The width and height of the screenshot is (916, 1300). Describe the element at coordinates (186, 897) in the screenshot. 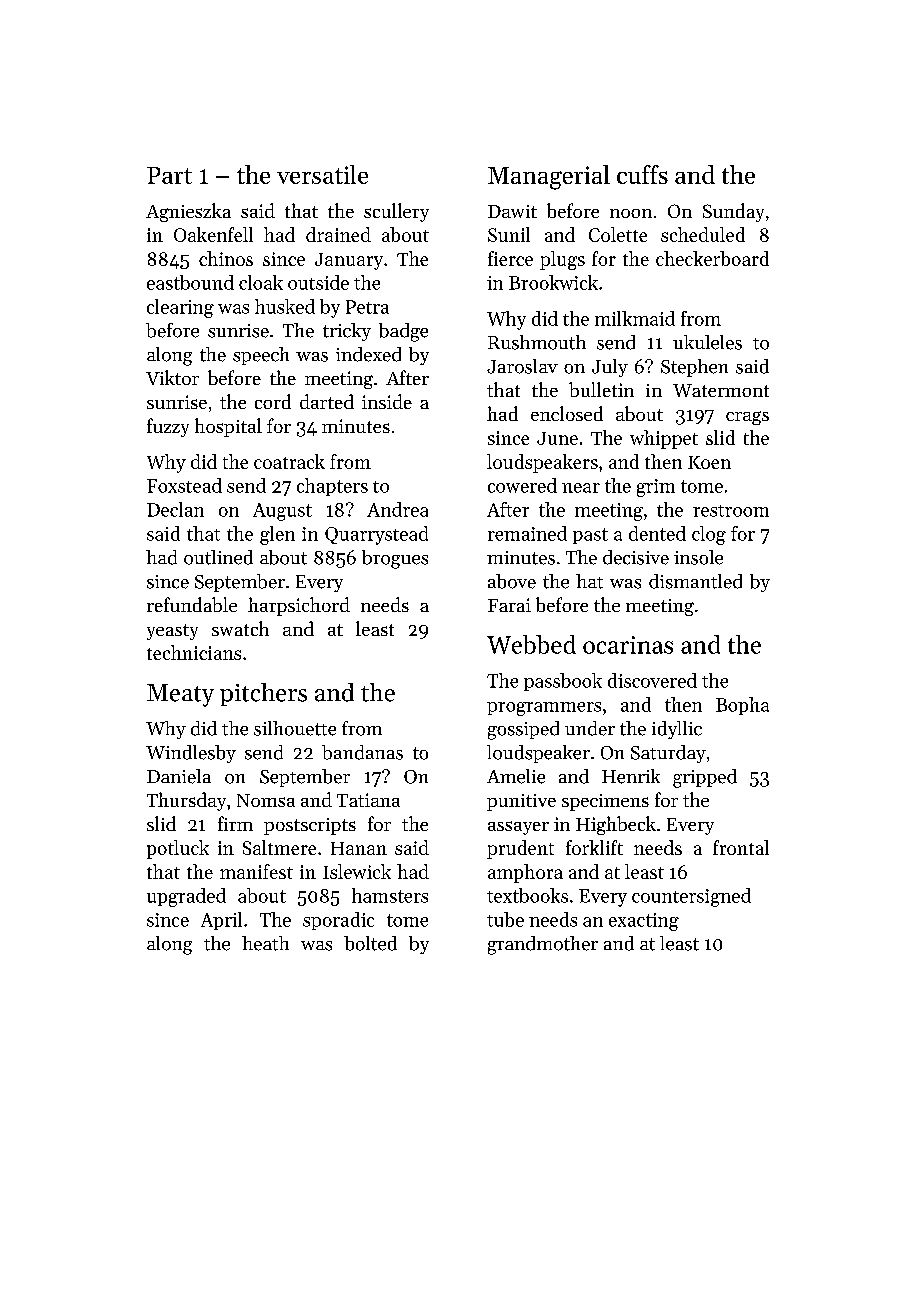

I see `upgraded` at that location.
